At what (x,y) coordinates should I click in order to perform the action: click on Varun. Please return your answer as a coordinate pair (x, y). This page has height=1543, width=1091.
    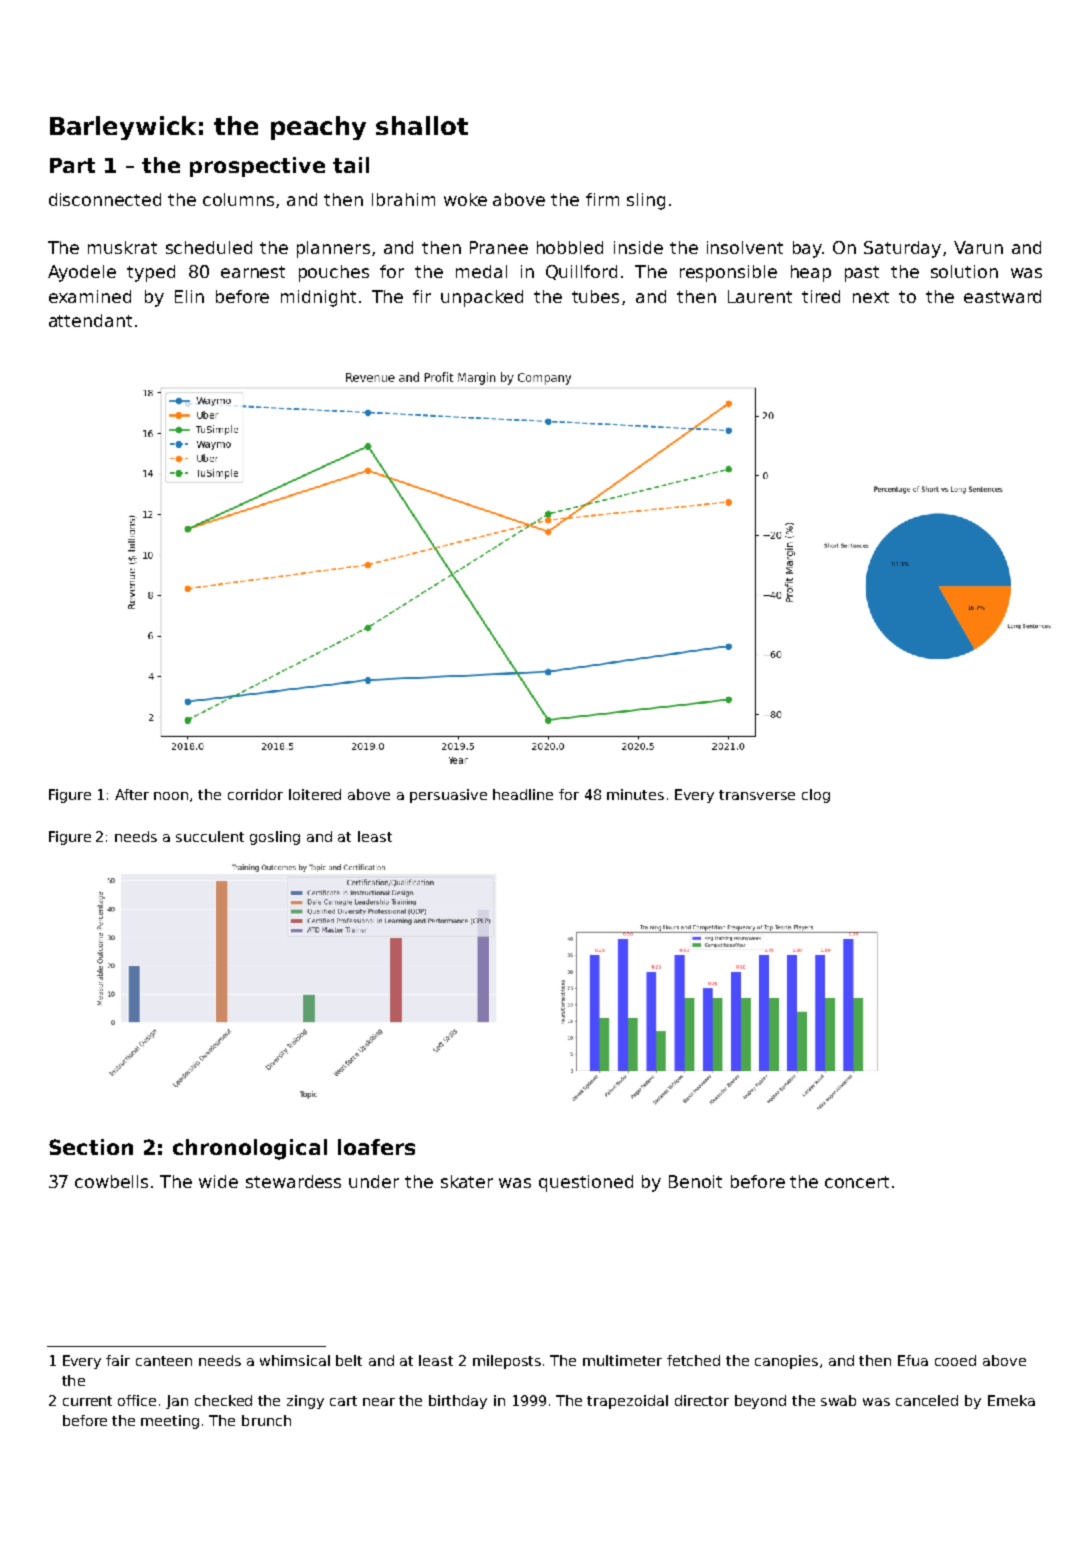
    Looking at the image, I should click on (978, 247).
